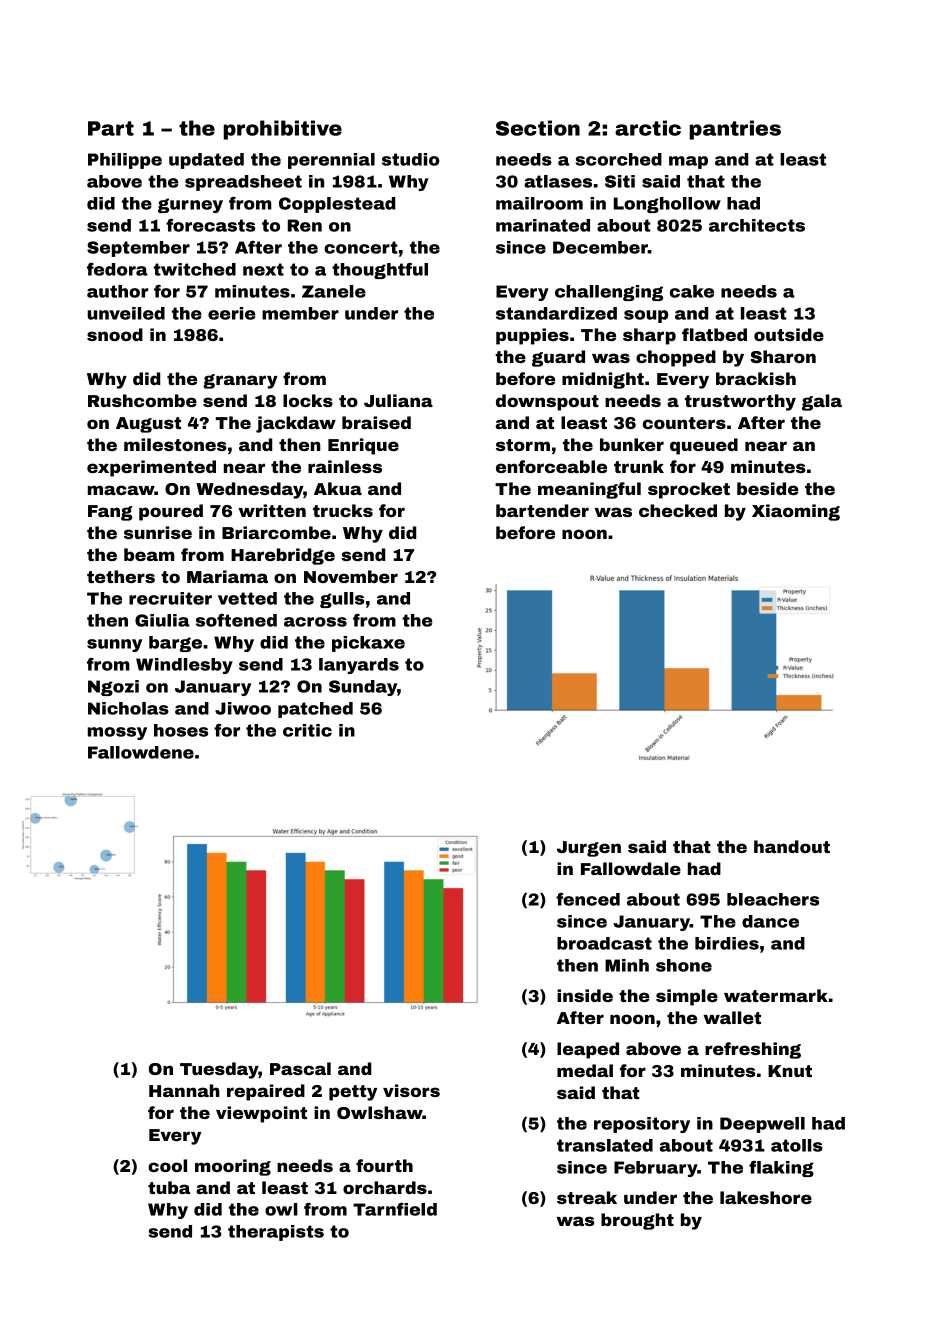  What do you see at coordinates (684, 423) in the page?
I see `counters` at bounding box center [684, 423].
